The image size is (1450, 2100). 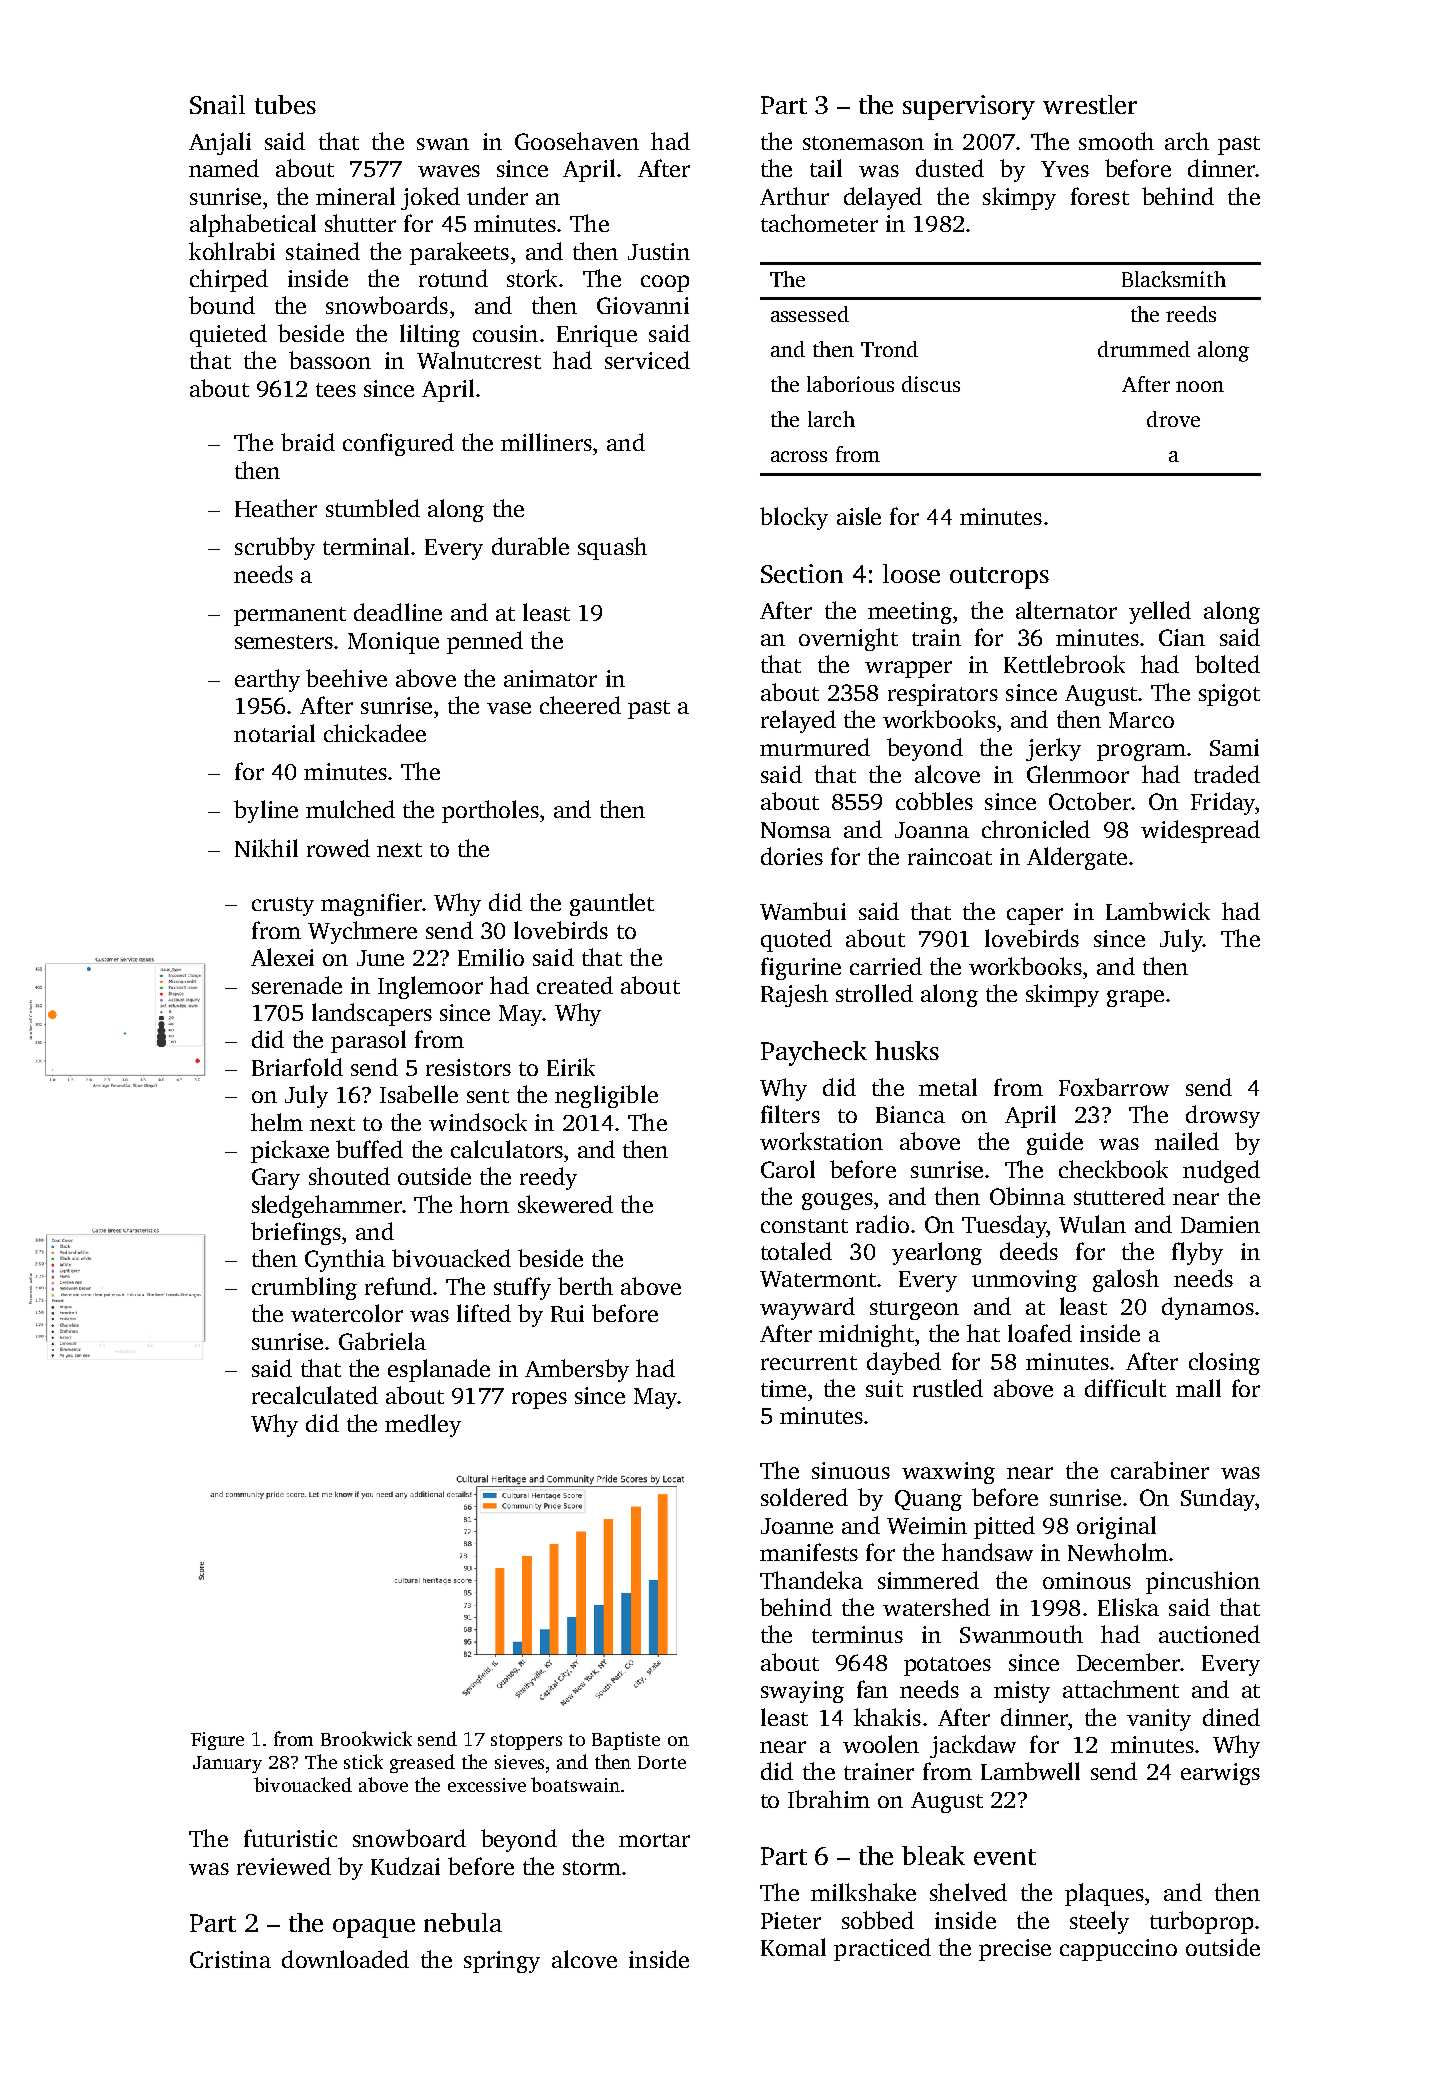 What do you see at coordinates (850, 384) in the page?
I see `laborious` at bounding box center [850, 384].
